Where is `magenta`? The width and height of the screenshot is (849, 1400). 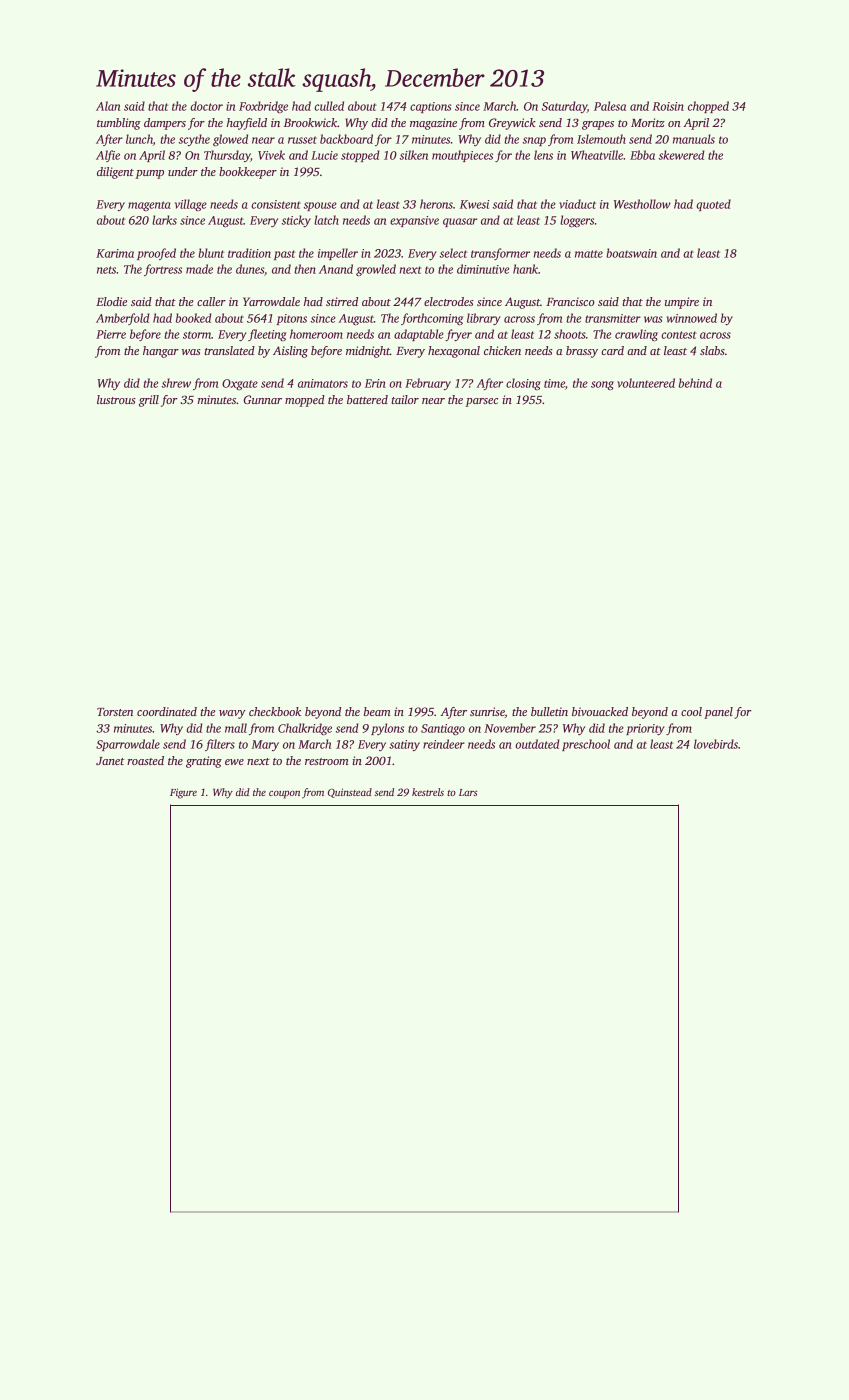
magenta is located at coordinates (149, 206).
